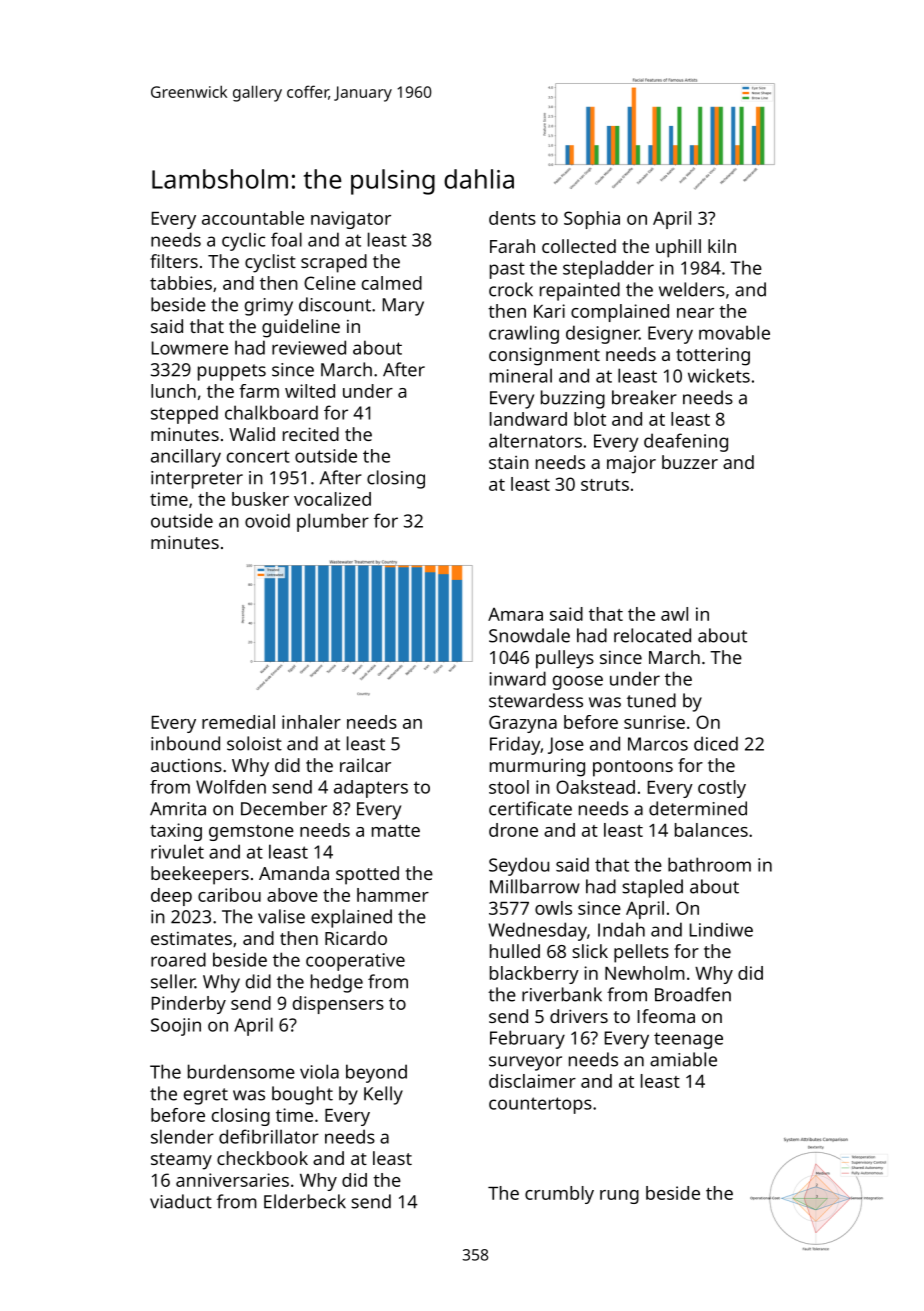  What do you see at coordinates (181, 1201) in the page?
I see `viaduct` at bounding box center [181, 1201].
